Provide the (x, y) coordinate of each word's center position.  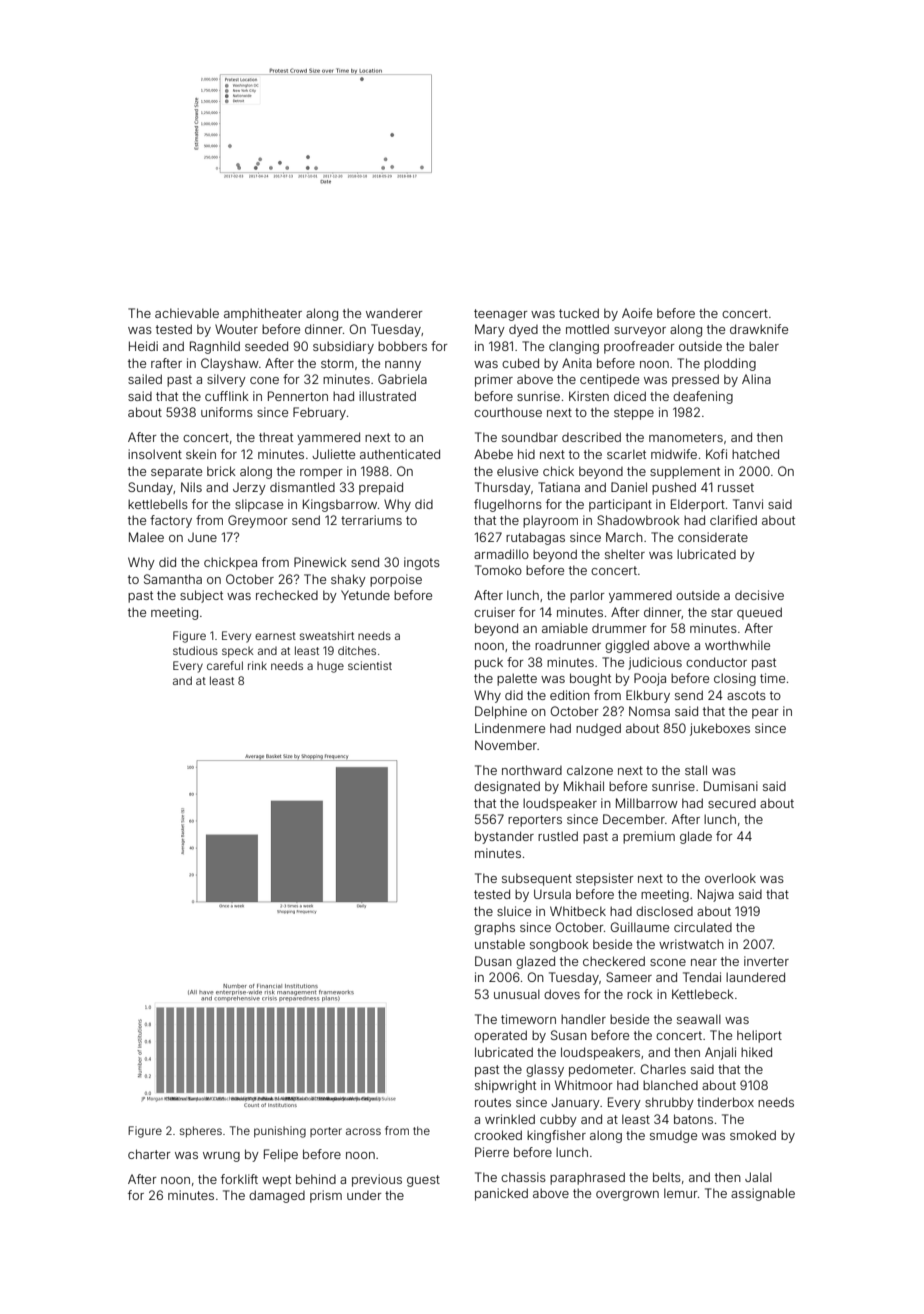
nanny (403, 366)
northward (532, 770)
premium (649, 837)
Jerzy (249, 489)
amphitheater (263, 314)
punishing (280, 1132)
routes (493, 1102)
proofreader (639, 347)
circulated (703, 927)
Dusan (493, 961)
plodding (730, 364)
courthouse (508, 412)
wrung (221, 1157)
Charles (663, 1069)
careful (225, 665)
